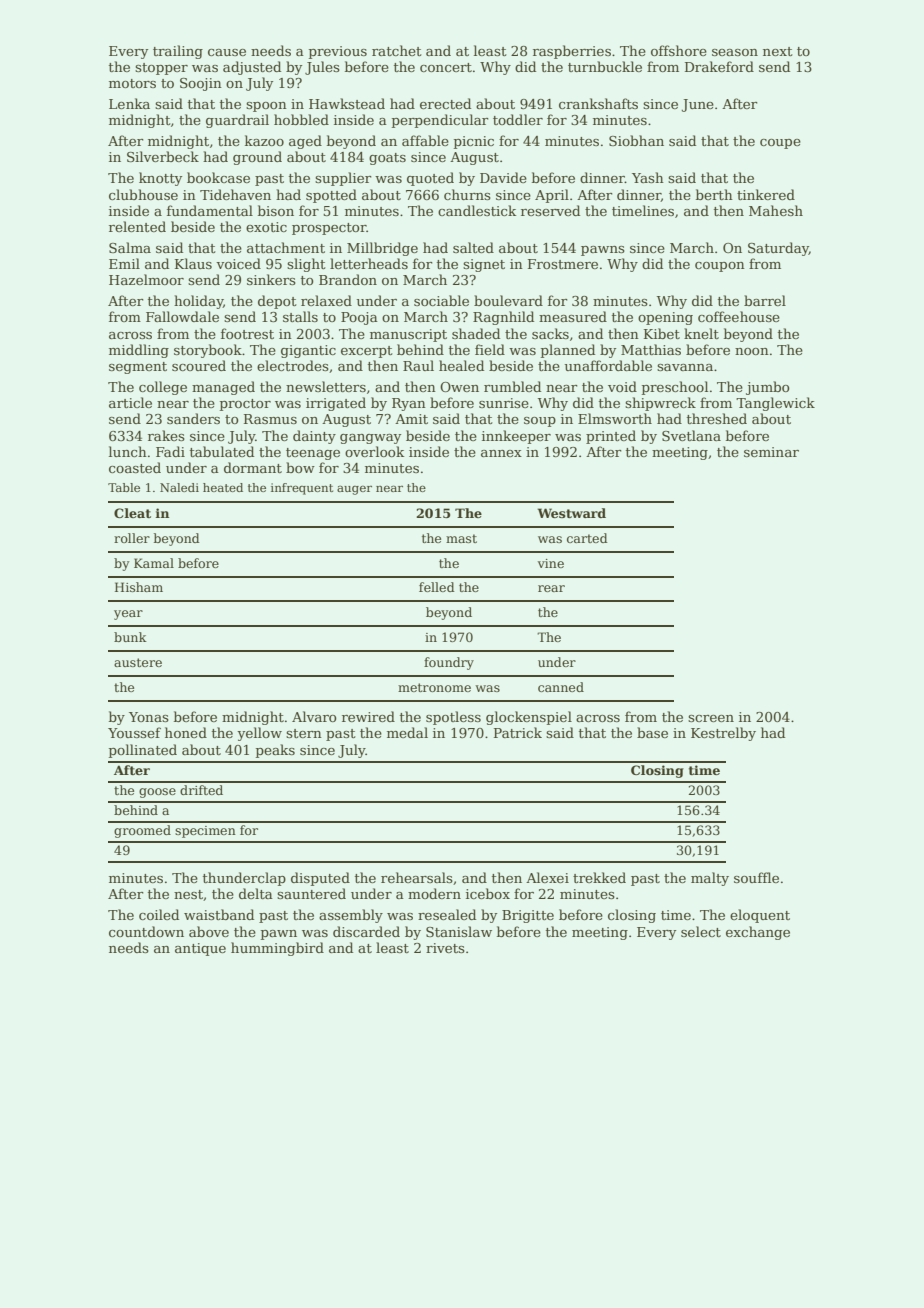  Describe the element at coordinates (445, 948) in the screenshot. I see `rivets` at that location.
